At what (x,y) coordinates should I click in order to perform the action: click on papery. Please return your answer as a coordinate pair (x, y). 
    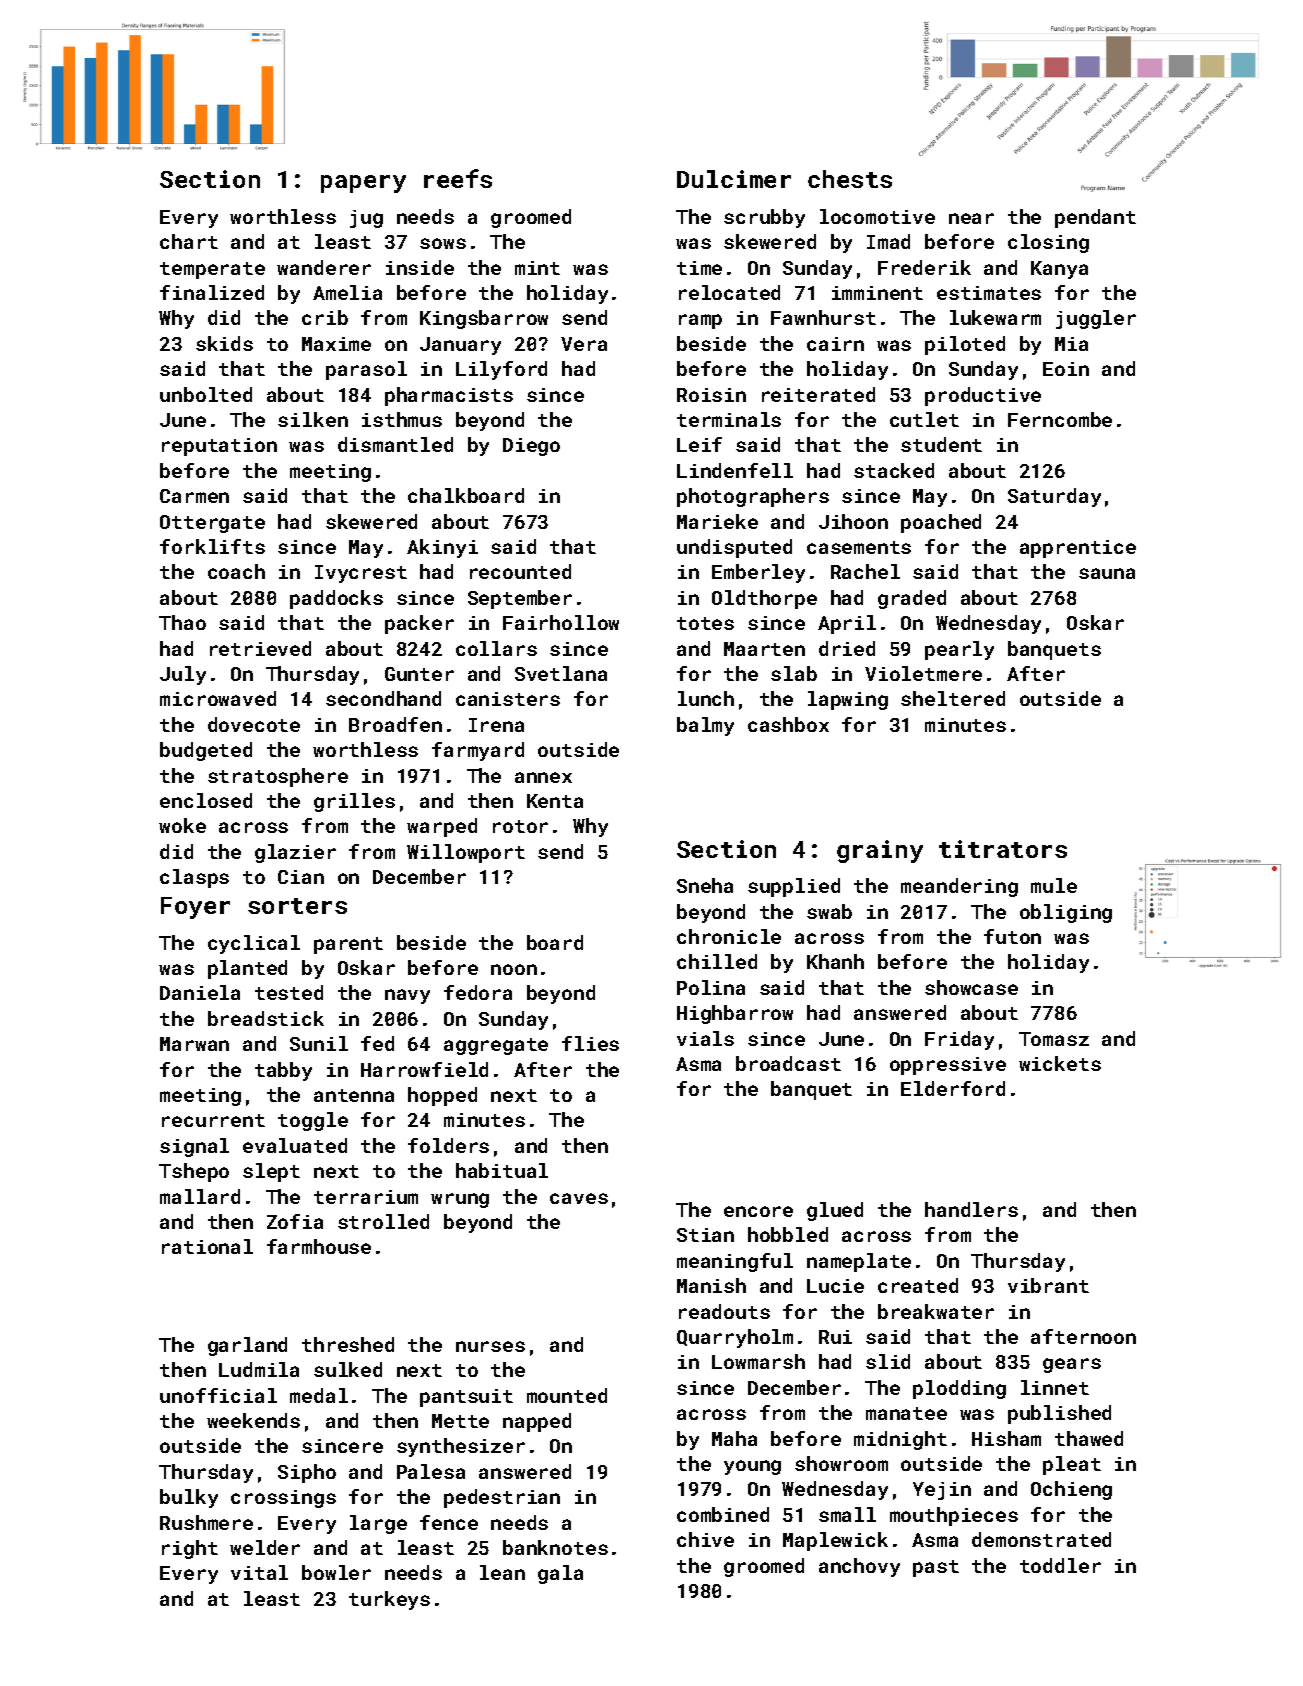
    Looking at the image, I should click on (363, 184).
